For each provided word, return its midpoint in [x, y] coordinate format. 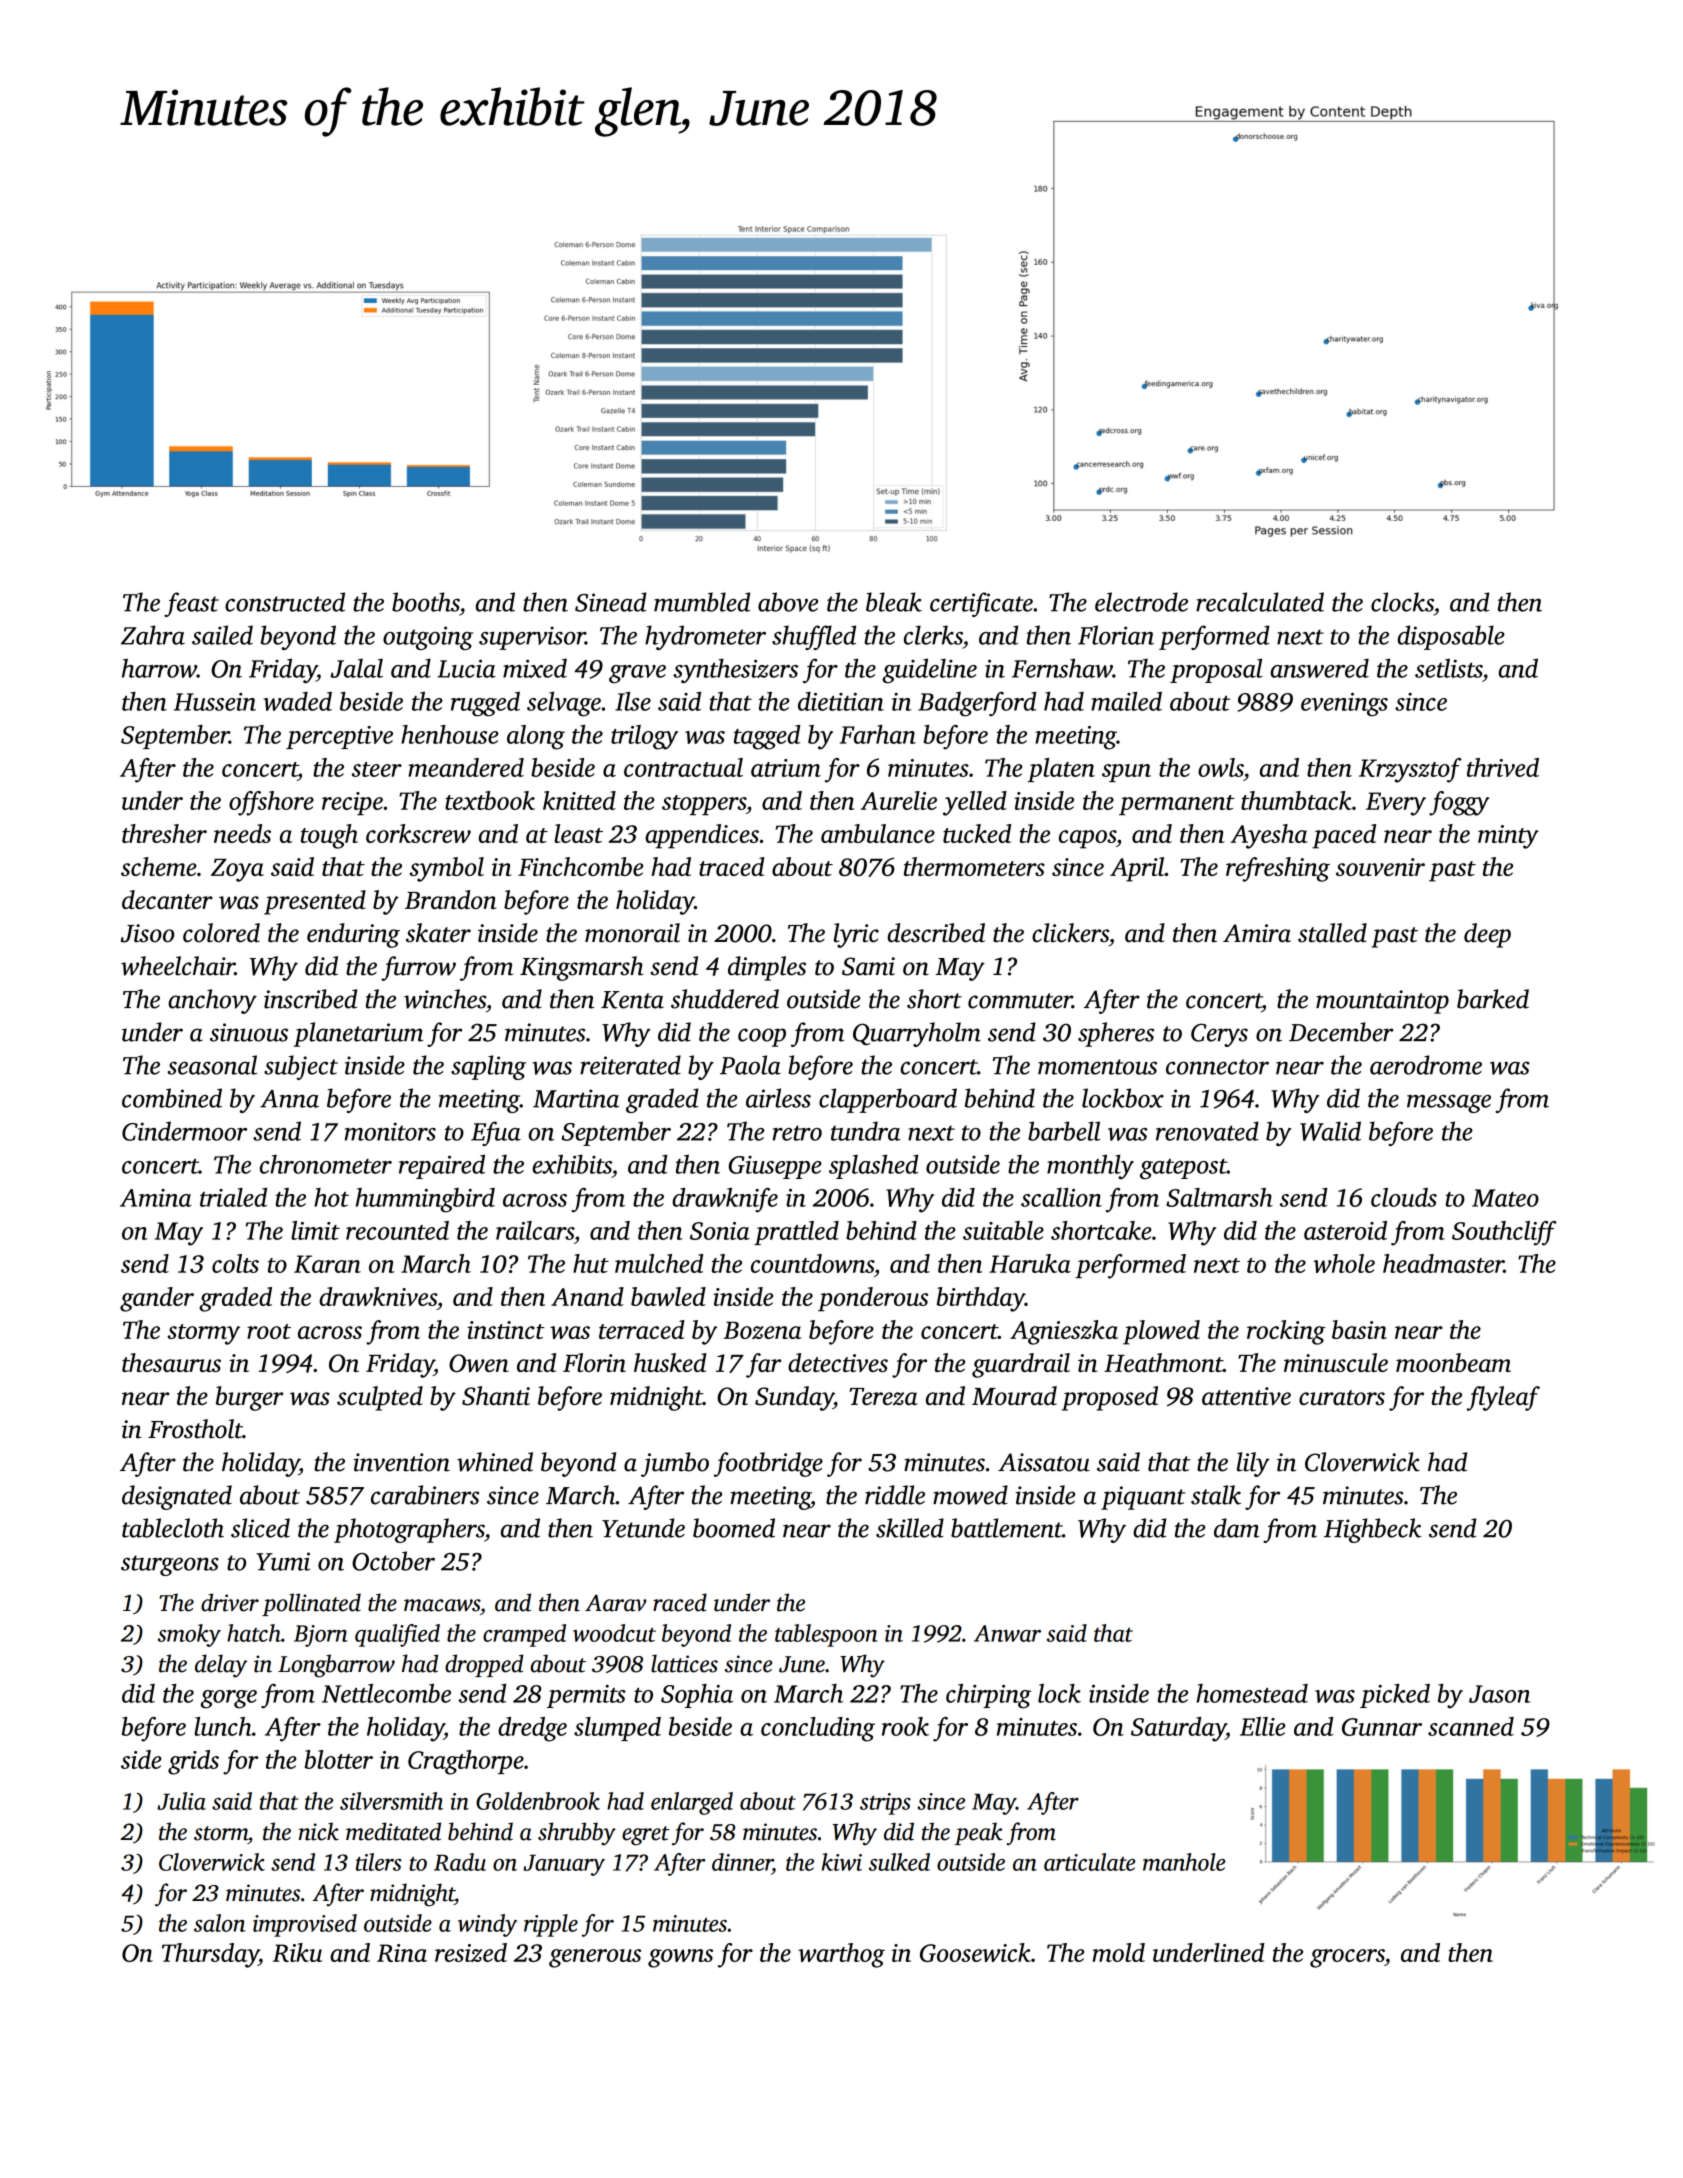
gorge [229, 1699]
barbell [1064, 1131]
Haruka [1030, 1263]
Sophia [697, 1696]
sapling [488, 1067]
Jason [1500, 1694]
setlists [1448, 668]
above [788, 602]
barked [1493, 999]
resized [471, 1952]
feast [191, 604]
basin [1359, 1329]
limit [315, 1230]
